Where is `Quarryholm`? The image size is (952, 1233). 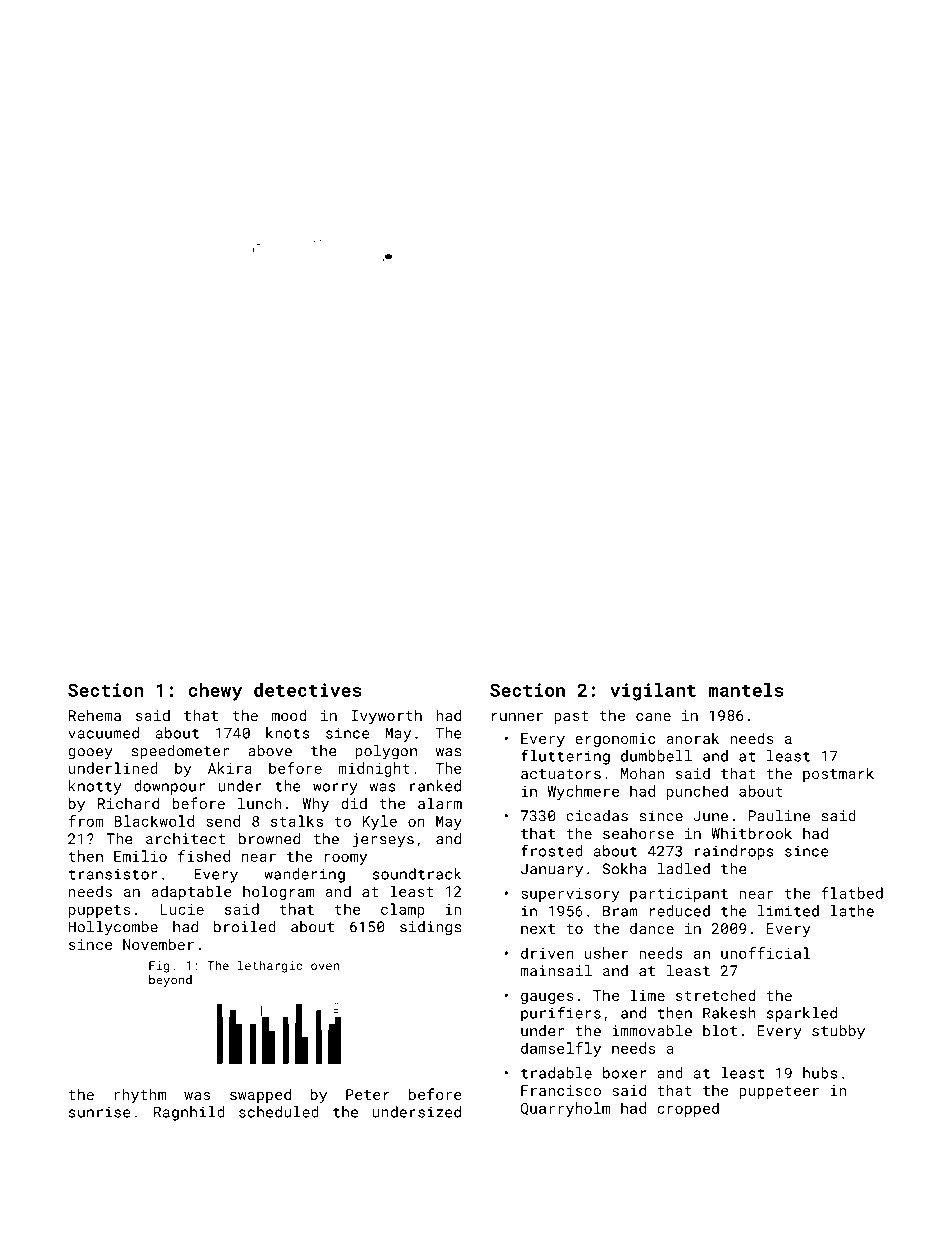 Quarryholm is located at coordinates (565, 1109).
